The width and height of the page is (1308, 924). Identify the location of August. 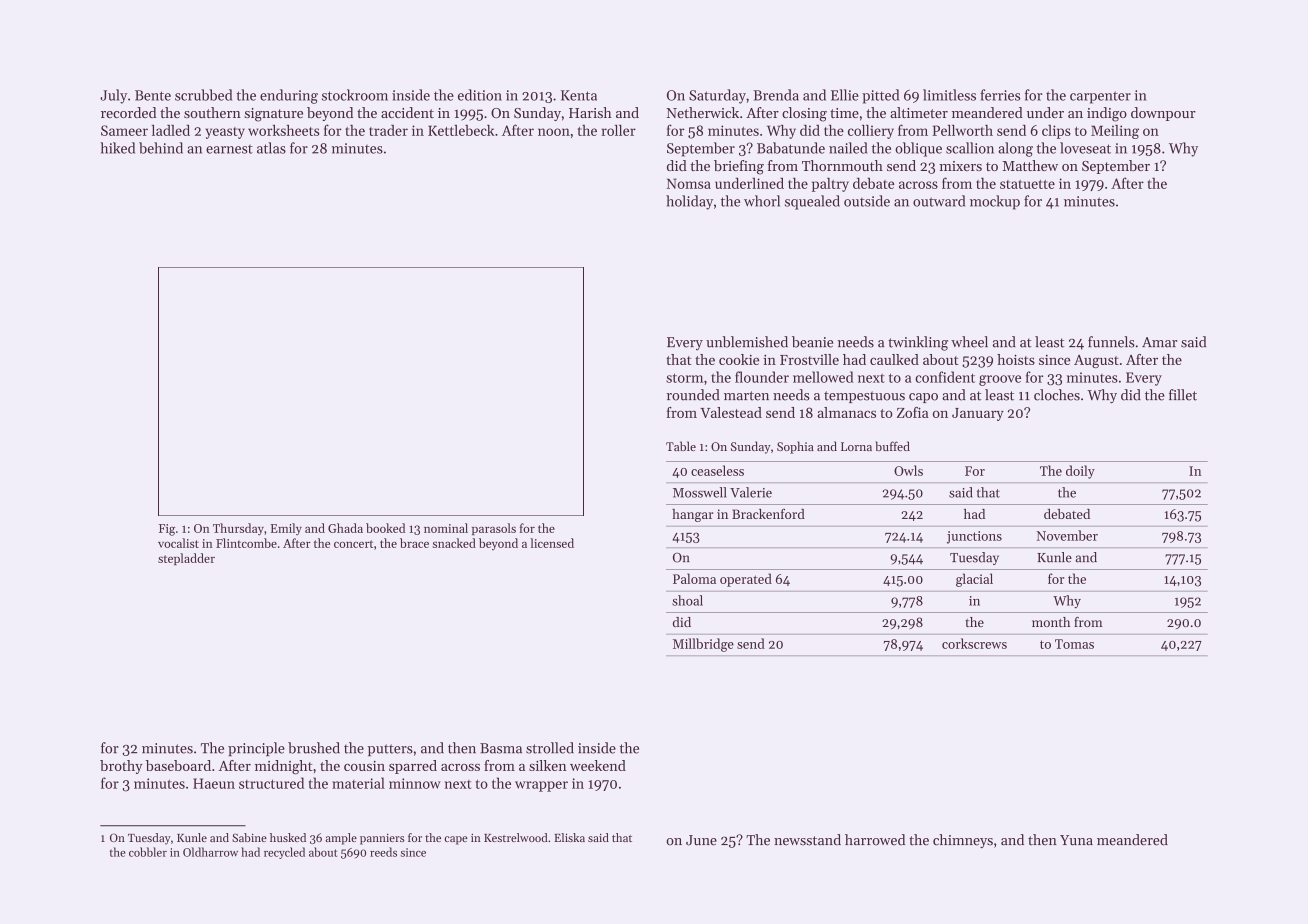
(1096, 361).
